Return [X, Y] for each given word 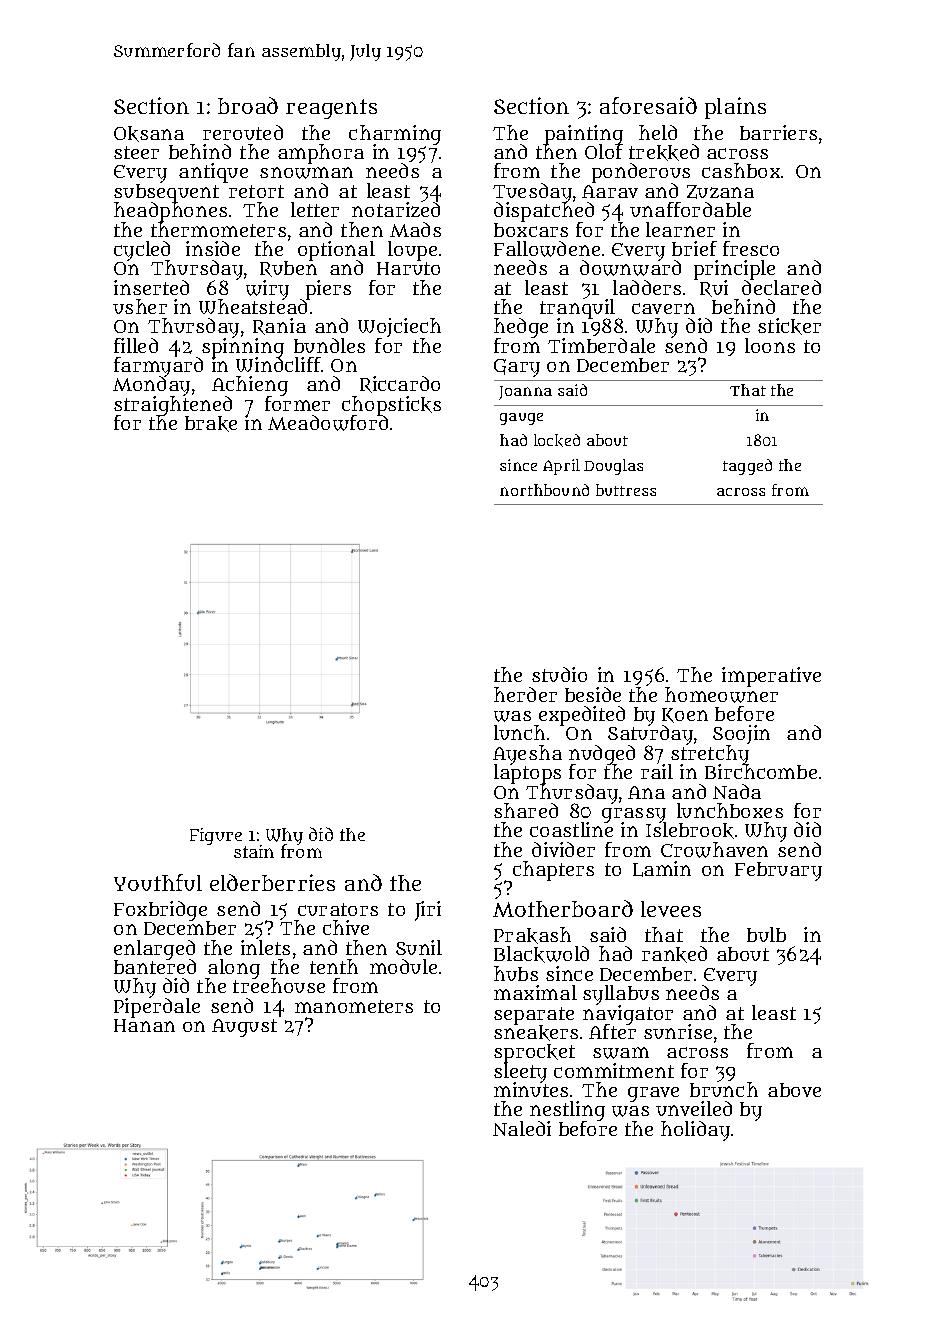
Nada [737, 791]
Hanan [144, 1025]
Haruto [408, 268]
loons [770, 345]
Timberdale [601, 345]
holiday [695, 1131]
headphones [170, 212]
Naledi [522, 1128]
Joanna [525, 393]
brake [211, 424]
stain [254, 851]
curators [338, 909]
